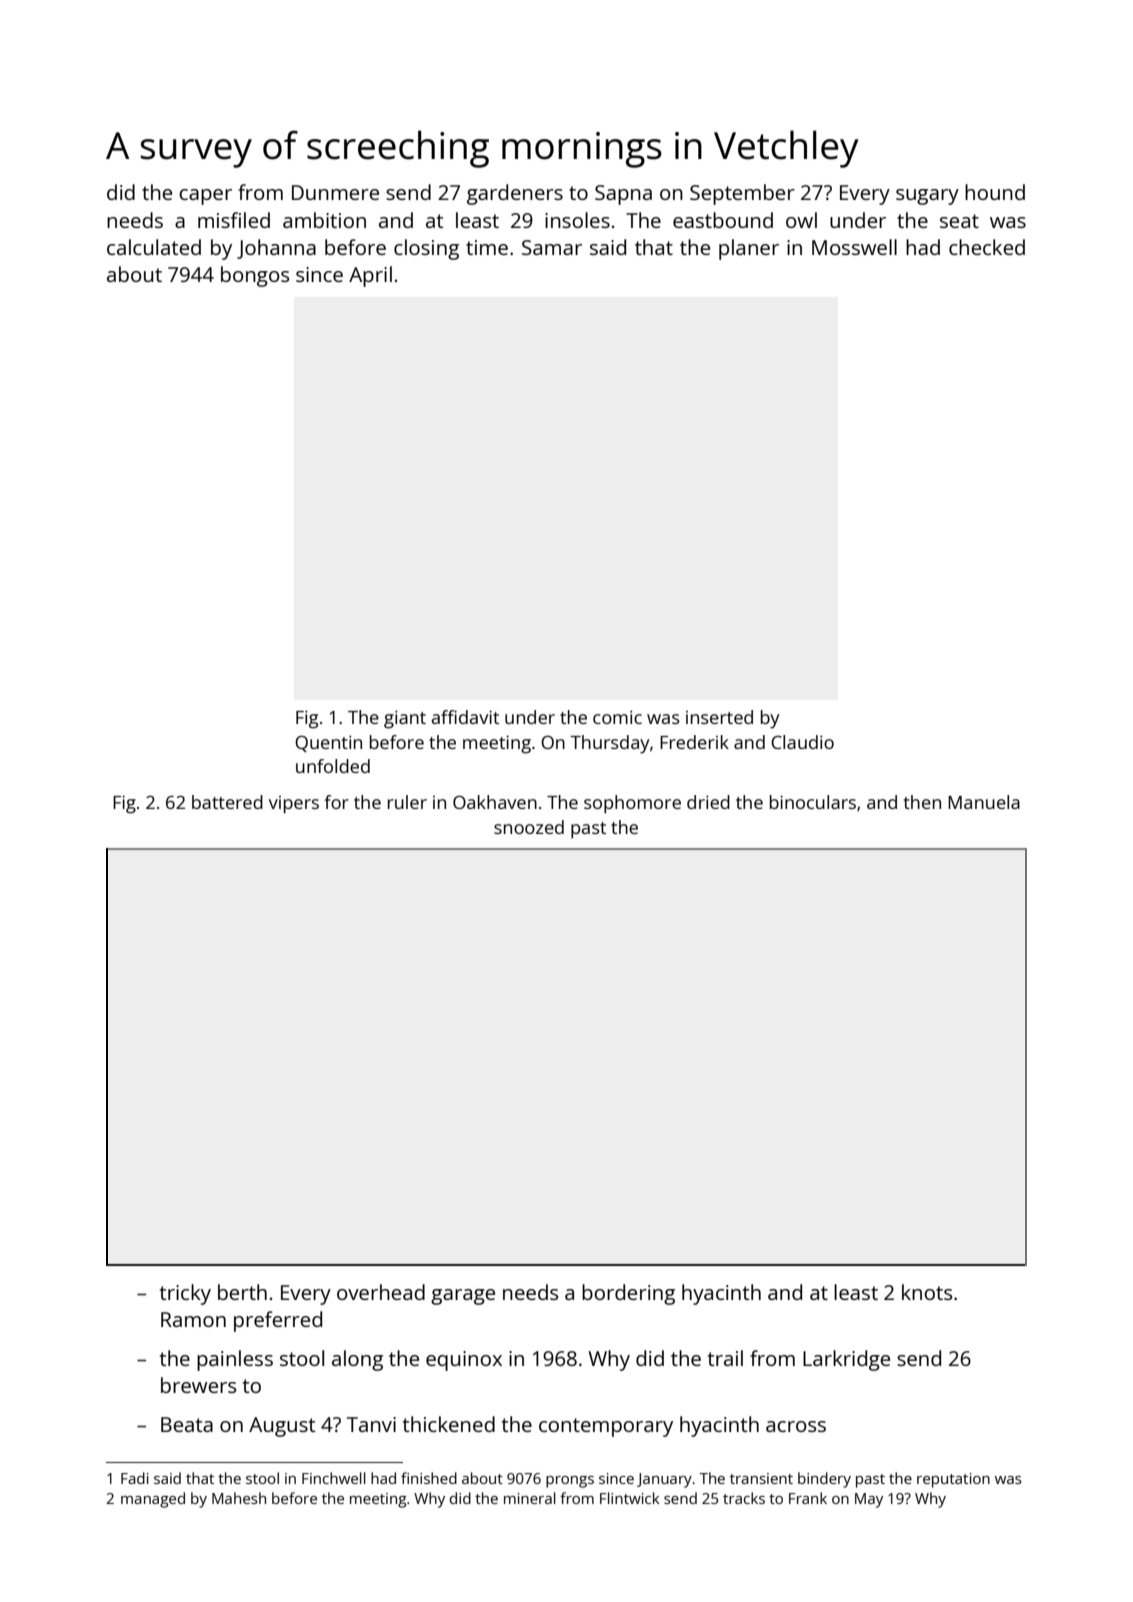 The image size is (1133, 1602). What do you see at coordinates (664, 1480) in the page?
I see `January` at bounding box center [664, 1480].
